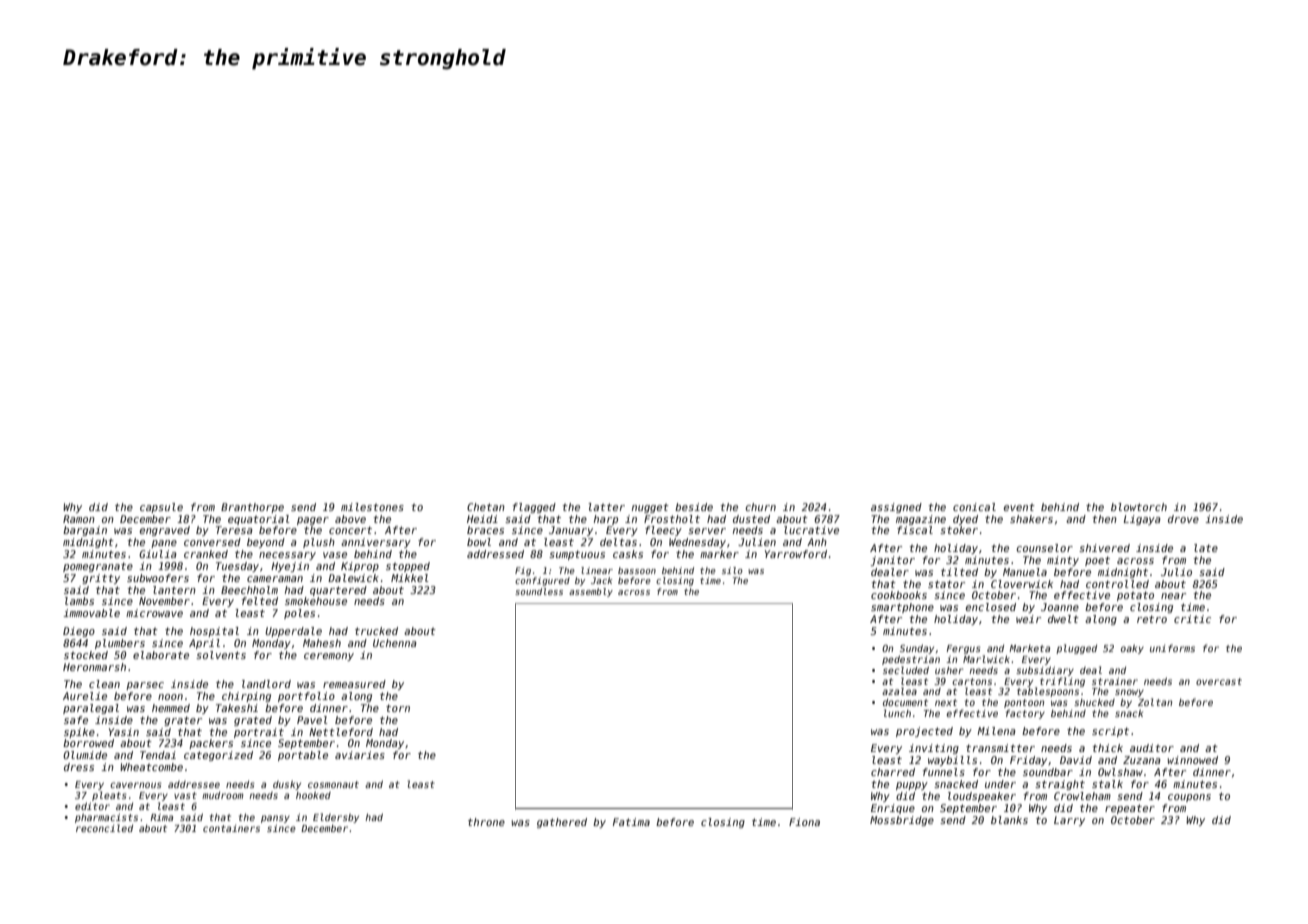  Describe the element at coordinates (974, 507) in the page. I see `conical` at that location.
